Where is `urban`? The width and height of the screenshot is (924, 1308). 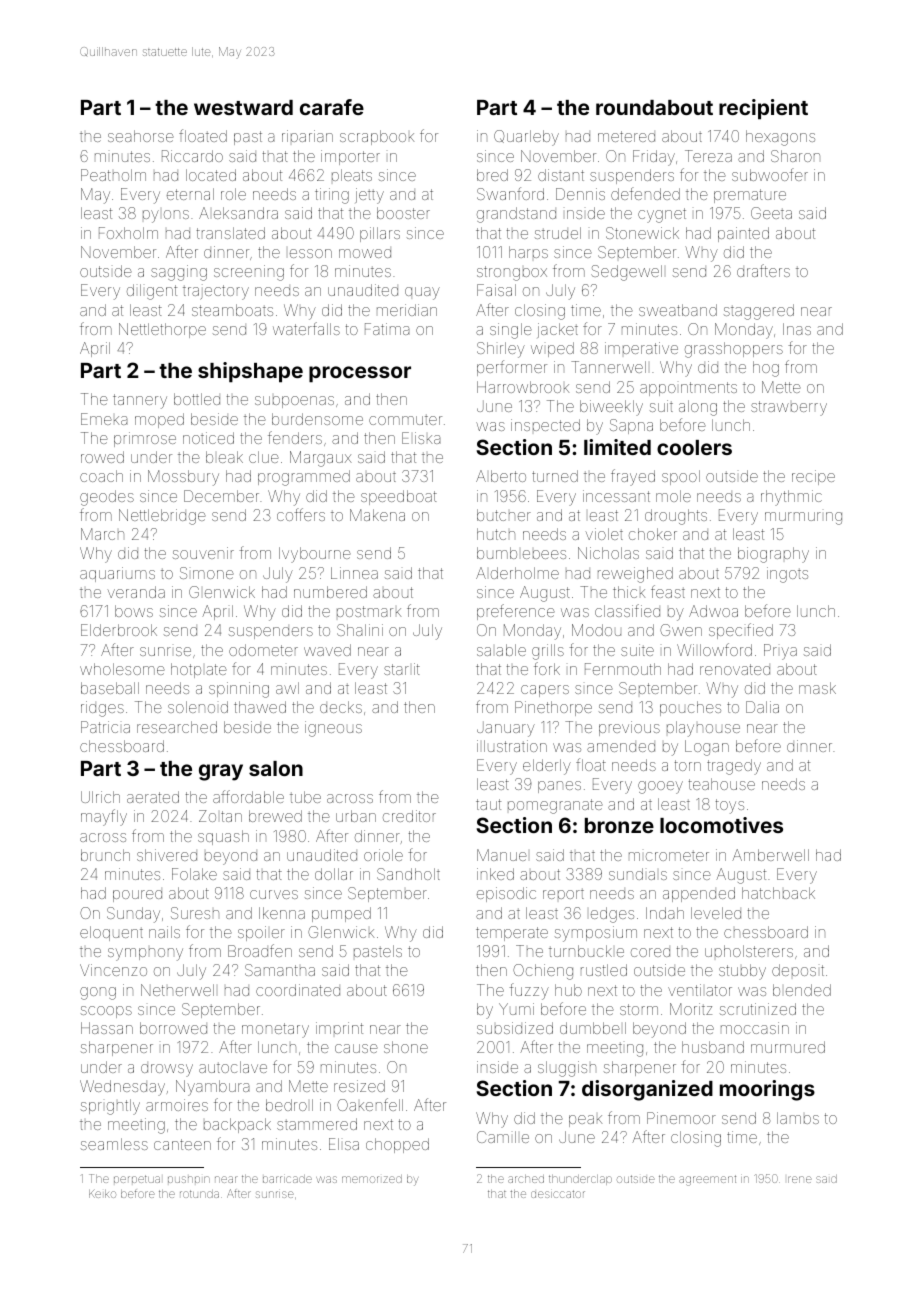 urban is located at coordinates (356, 816).
